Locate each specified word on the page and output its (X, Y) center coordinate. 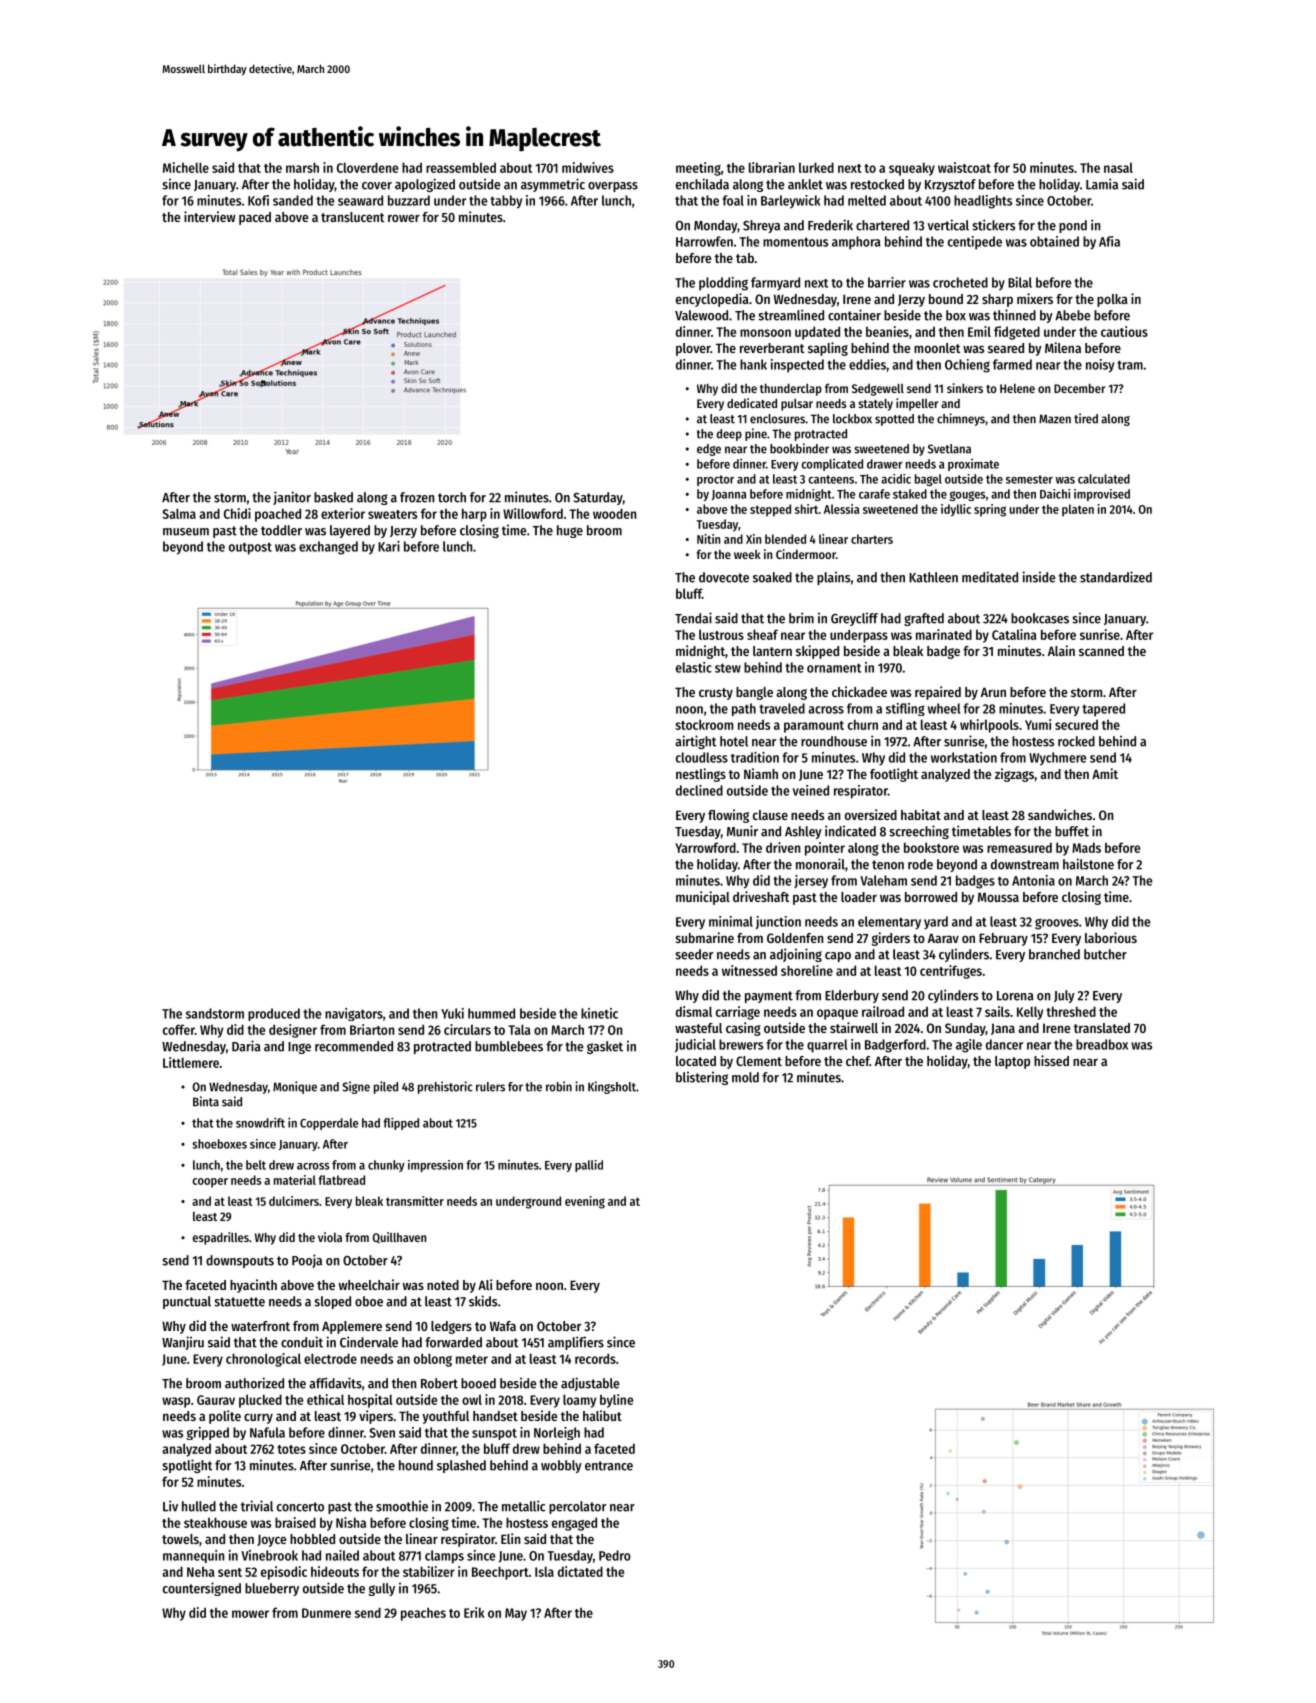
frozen (417, 497)
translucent (352, 217)
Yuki (452, 1013)
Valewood (701, 315)
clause (770, 815)
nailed (342, 1555)
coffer (179, 1029)
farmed (1012, 364)
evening (585, 1202)
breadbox (1102, 1044)
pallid (589, 1166)
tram (1130, 365)
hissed (1051, 1060)
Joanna (729, 495)
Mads (1086, 847)
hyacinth (253, 1286)
